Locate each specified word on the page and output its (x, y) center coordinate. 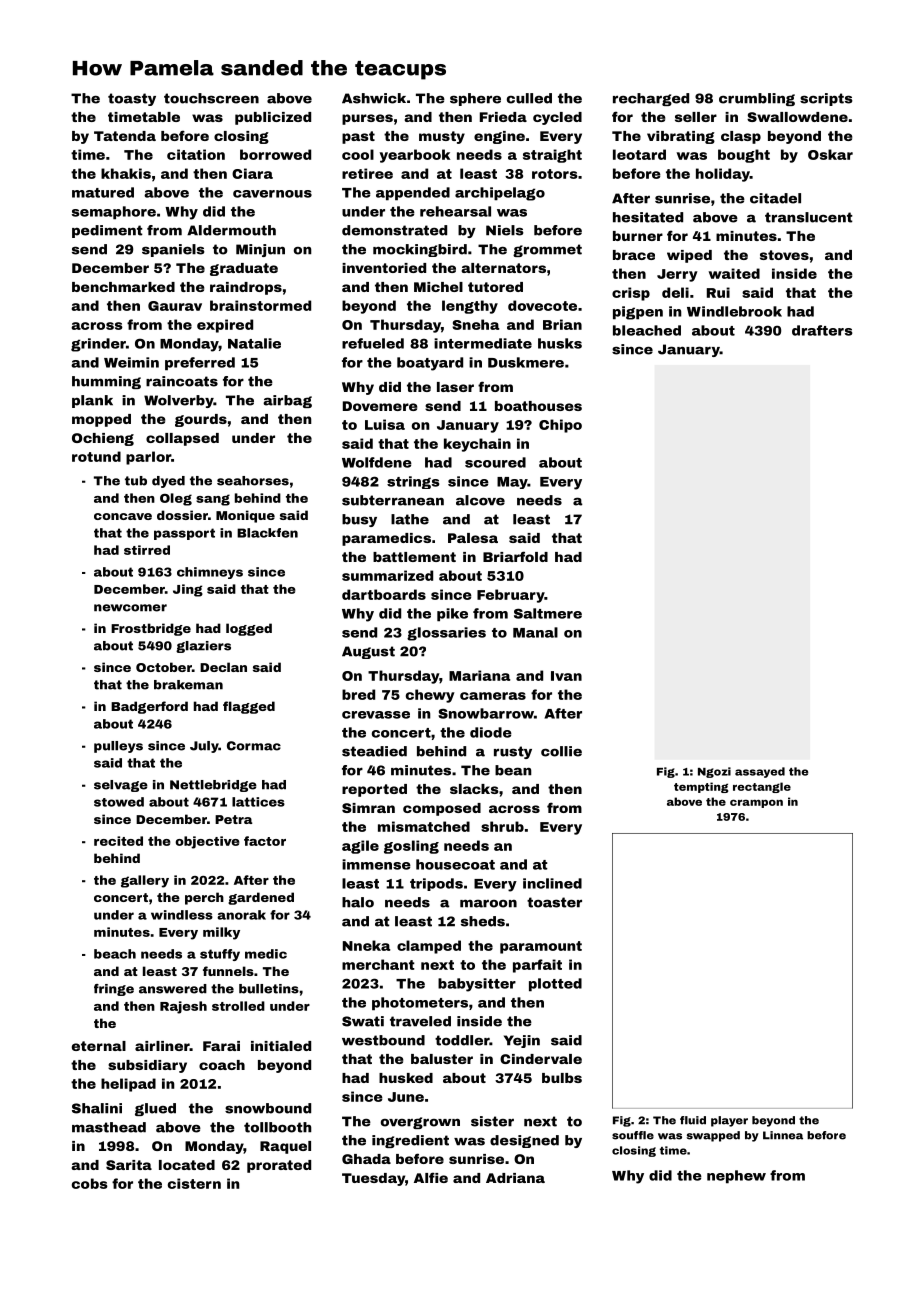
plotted (555, 985)
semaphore (114, 213)
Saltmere (548, 613)
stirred (147, 550)
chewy (430, 696)
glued (155, 1109)
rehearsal (455, 211)
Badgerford (149, 707)
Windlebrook (734, 311)
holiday (723, 175)
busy (359, 520)
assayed (760, 772)
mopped (101, 420)
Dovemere (380, 406)
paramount (541, 947)
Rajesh (183, 1007)
